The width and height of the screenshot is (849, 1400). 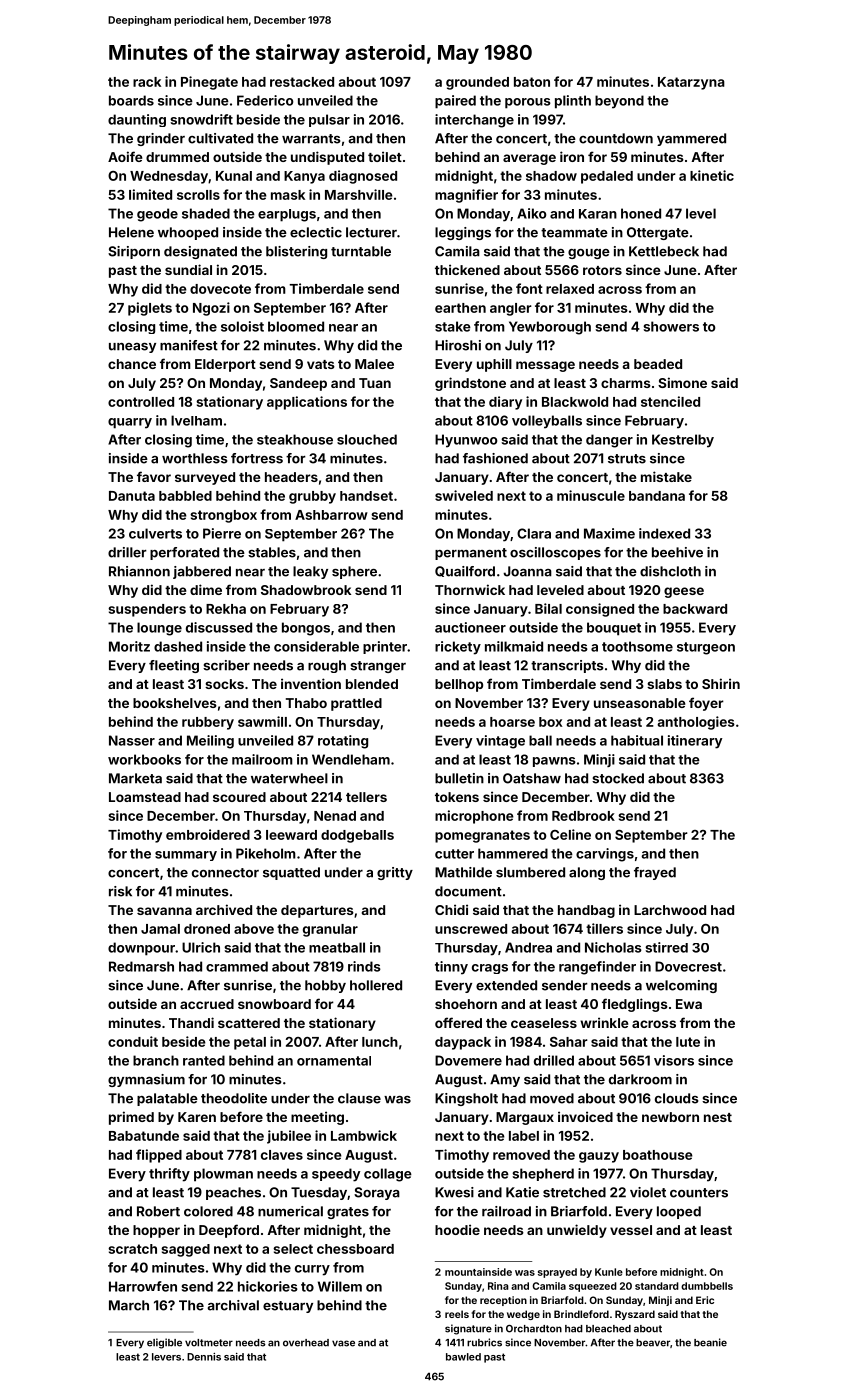 I want to click on pulsar, so click(x=329, y=120).
